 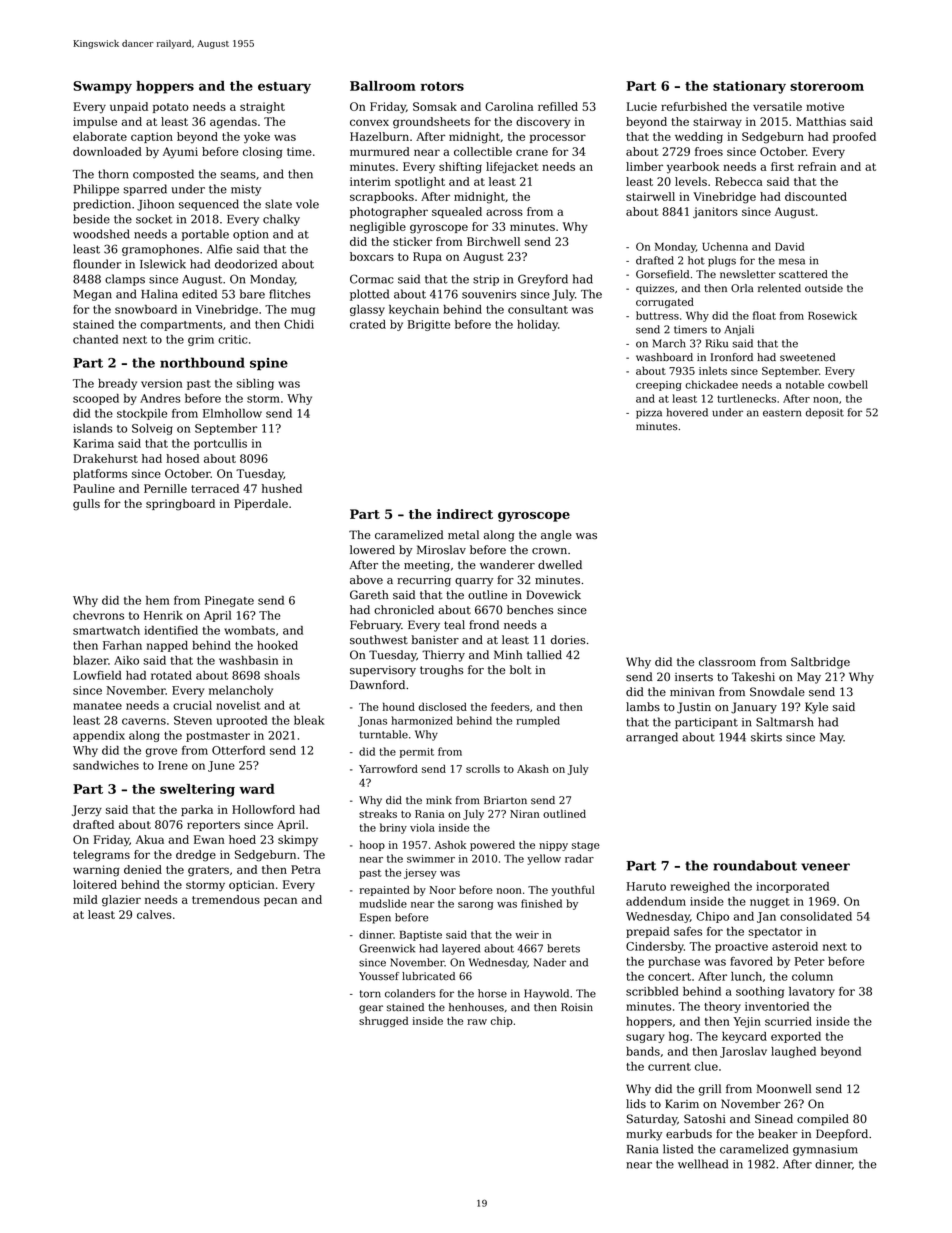 What do you see at coordinates (825, 867) in the screenshot?
I see `veneer` at bounding box center [825, 867].
